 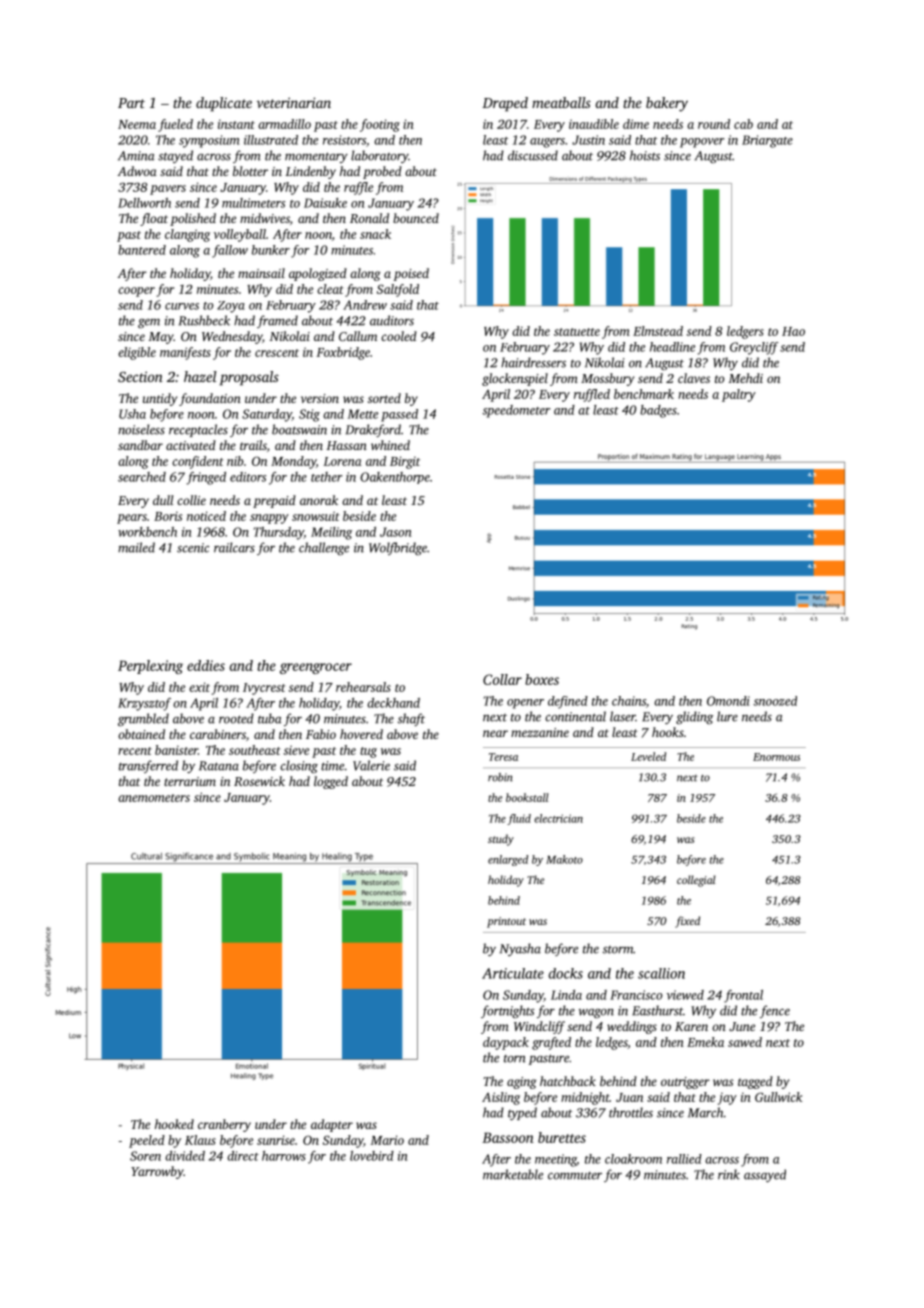 I want to click on Soren, so click(x=145, y=1156).
